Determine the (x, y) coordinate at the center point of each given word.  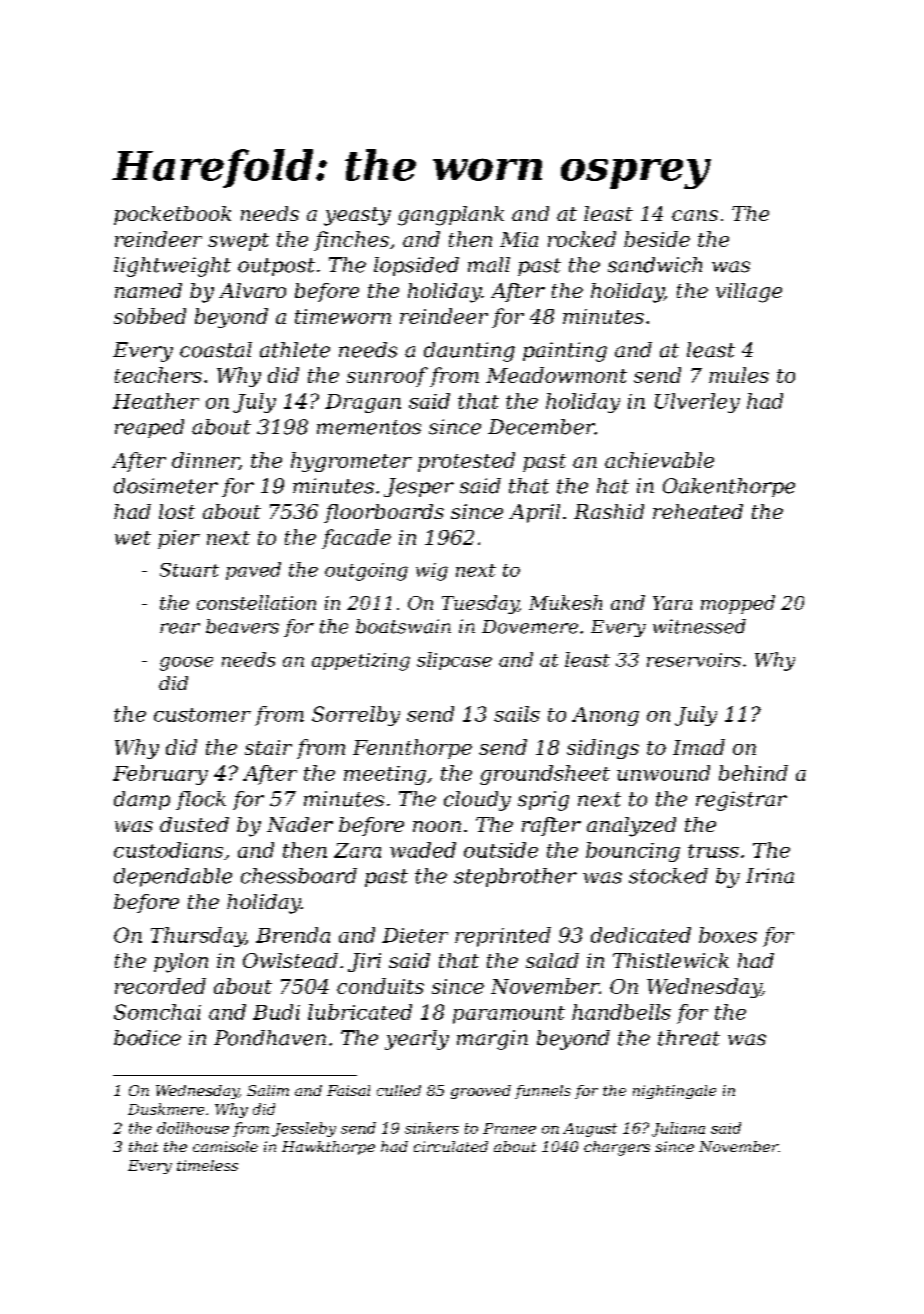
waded (423, 850)
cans (695, 215)
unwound (663, 773)
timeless (207, 1165)
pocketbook (172, 215)
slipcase (454, 661)
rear (180, 628)
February (160, 775)
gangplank (451, 216)
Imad (699, 747)
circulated (451, 1146)
